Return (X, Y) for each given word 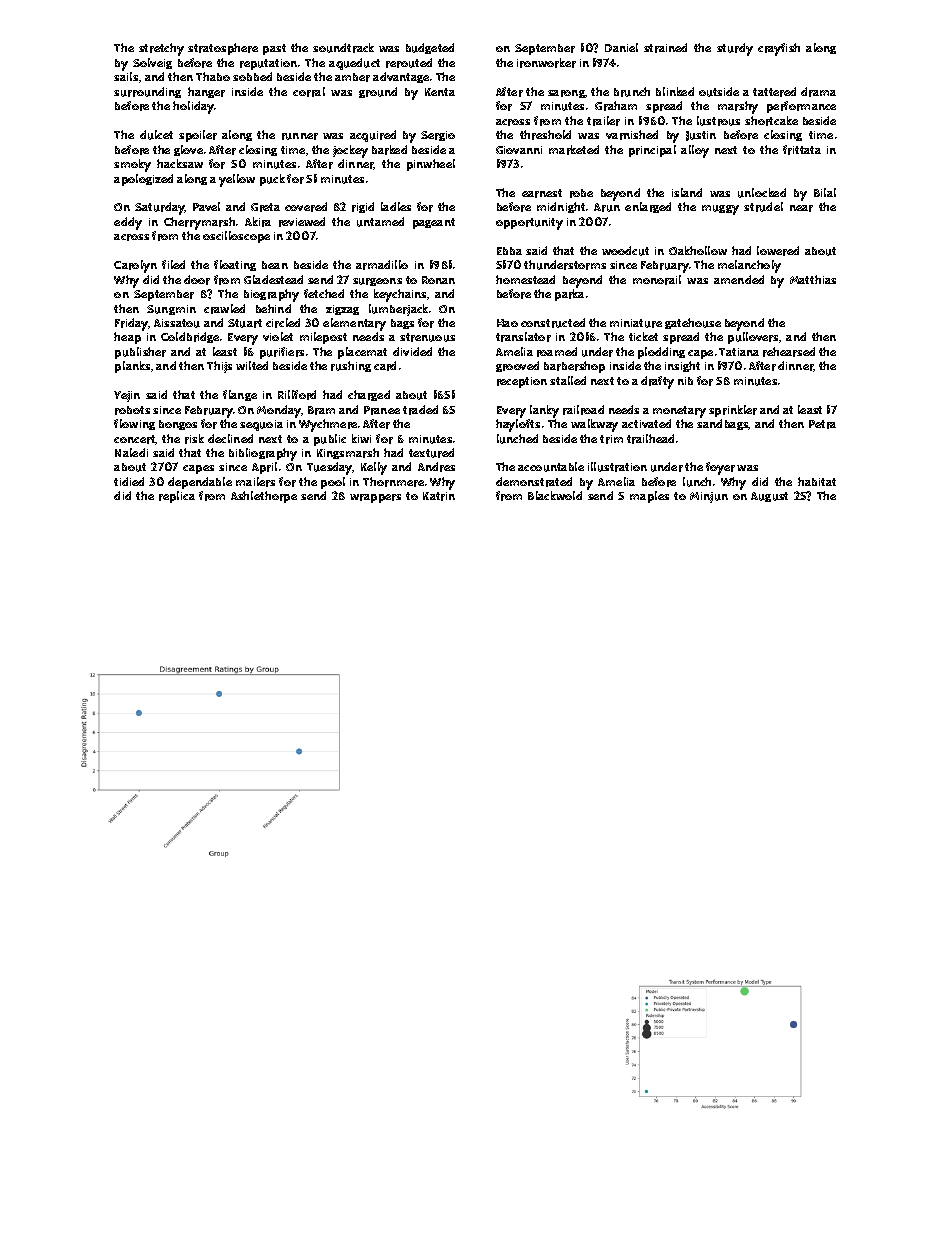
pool (333, 483)
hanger (206, 92)
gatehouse (693, 323)
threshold (545, 135)
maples (649, 497)
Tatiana (739, 352)
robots (132, 410)
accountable (551, 467)
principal (652, 151)
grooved (517, 366)
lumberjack (398, 310)
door (197, 280)
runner (300, 136)
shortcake (771, 121)
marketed (574, 150)
